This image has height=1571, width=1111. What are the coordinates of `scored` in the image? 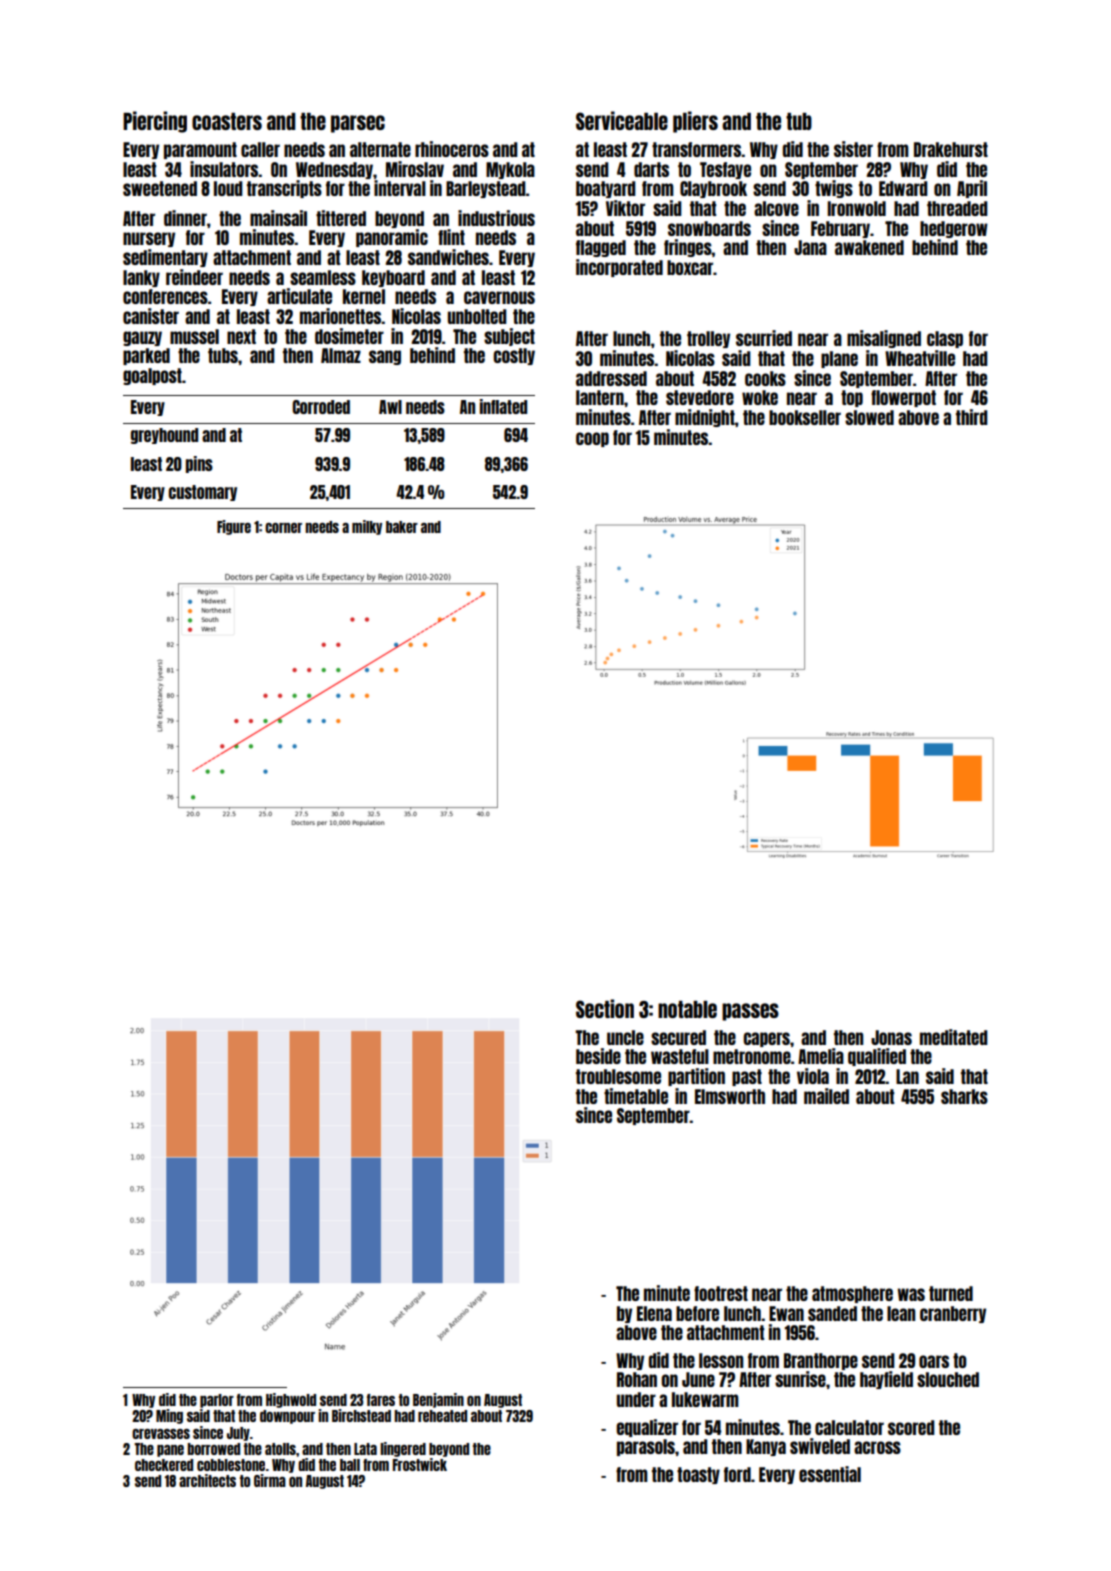 It's located at (911, 1427).
